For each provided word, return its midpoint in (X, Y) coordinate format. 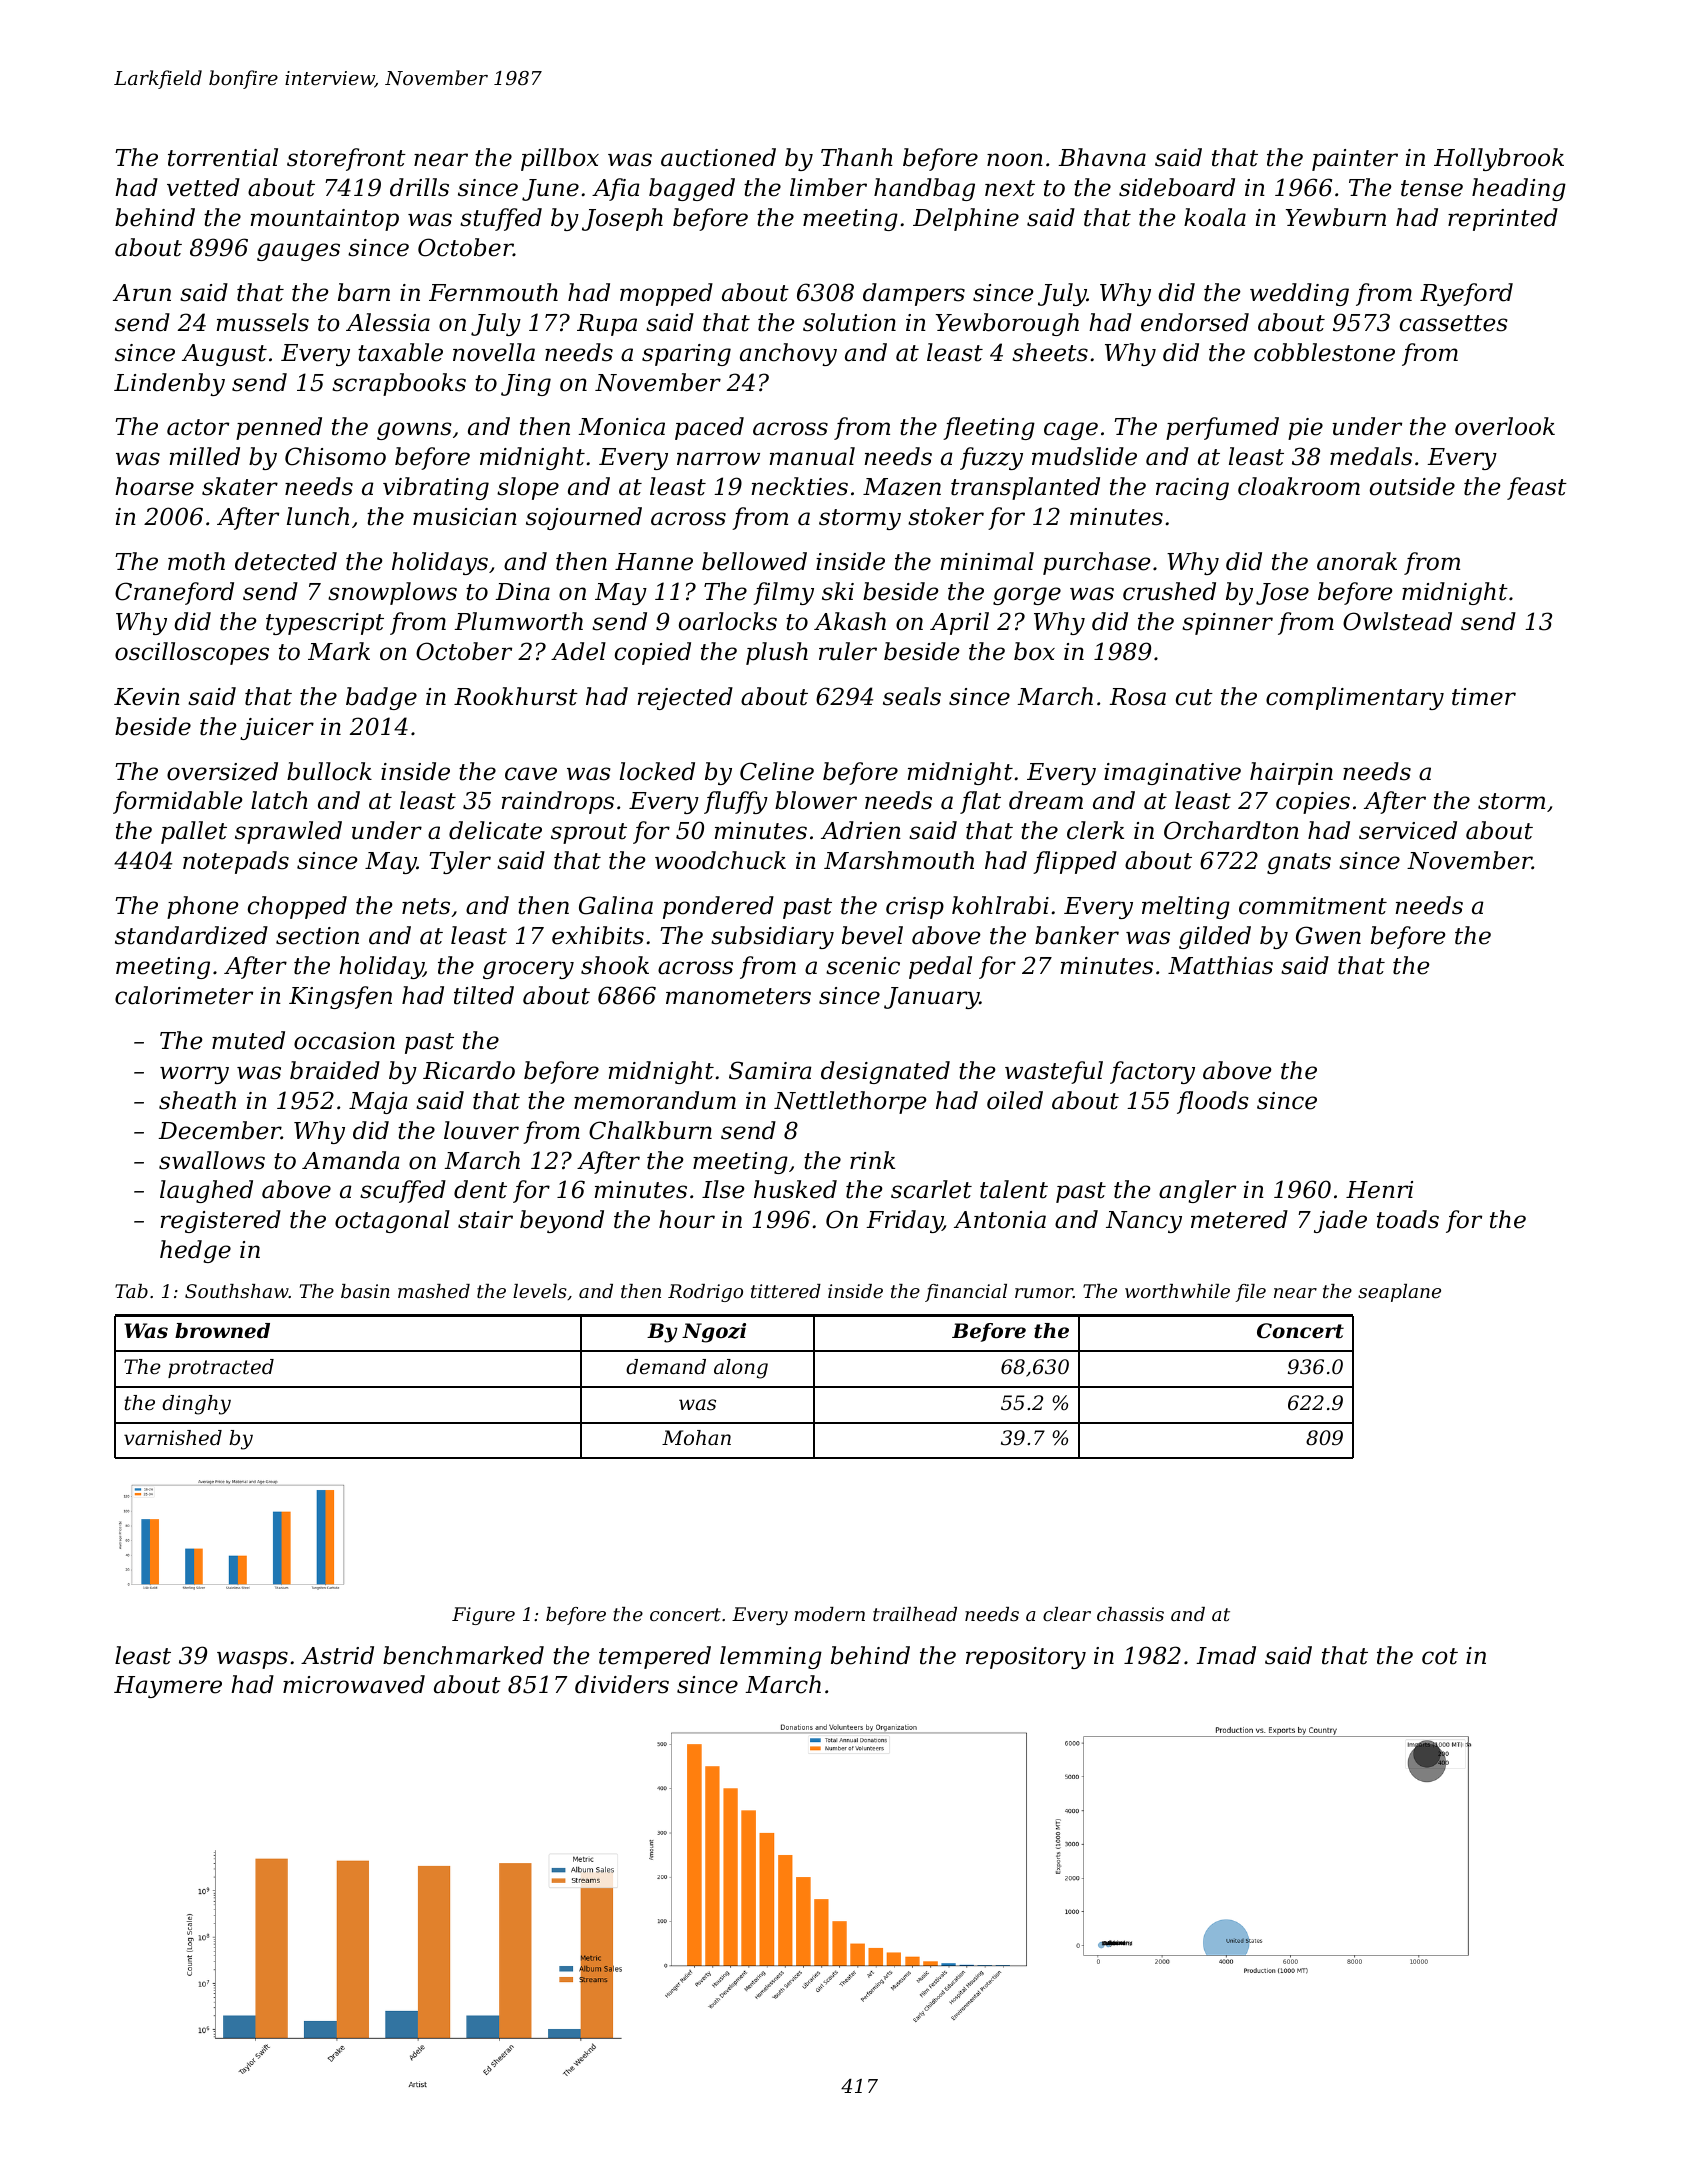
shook (615, 965)
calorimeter (184, 995)
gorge (1027, 596)
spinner (1227, 624)
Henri (1379, 1190)
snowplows (392, 593)
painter (1355, 160)
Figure (483, 1616)
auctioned (718, 157)
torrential (223, 157)
